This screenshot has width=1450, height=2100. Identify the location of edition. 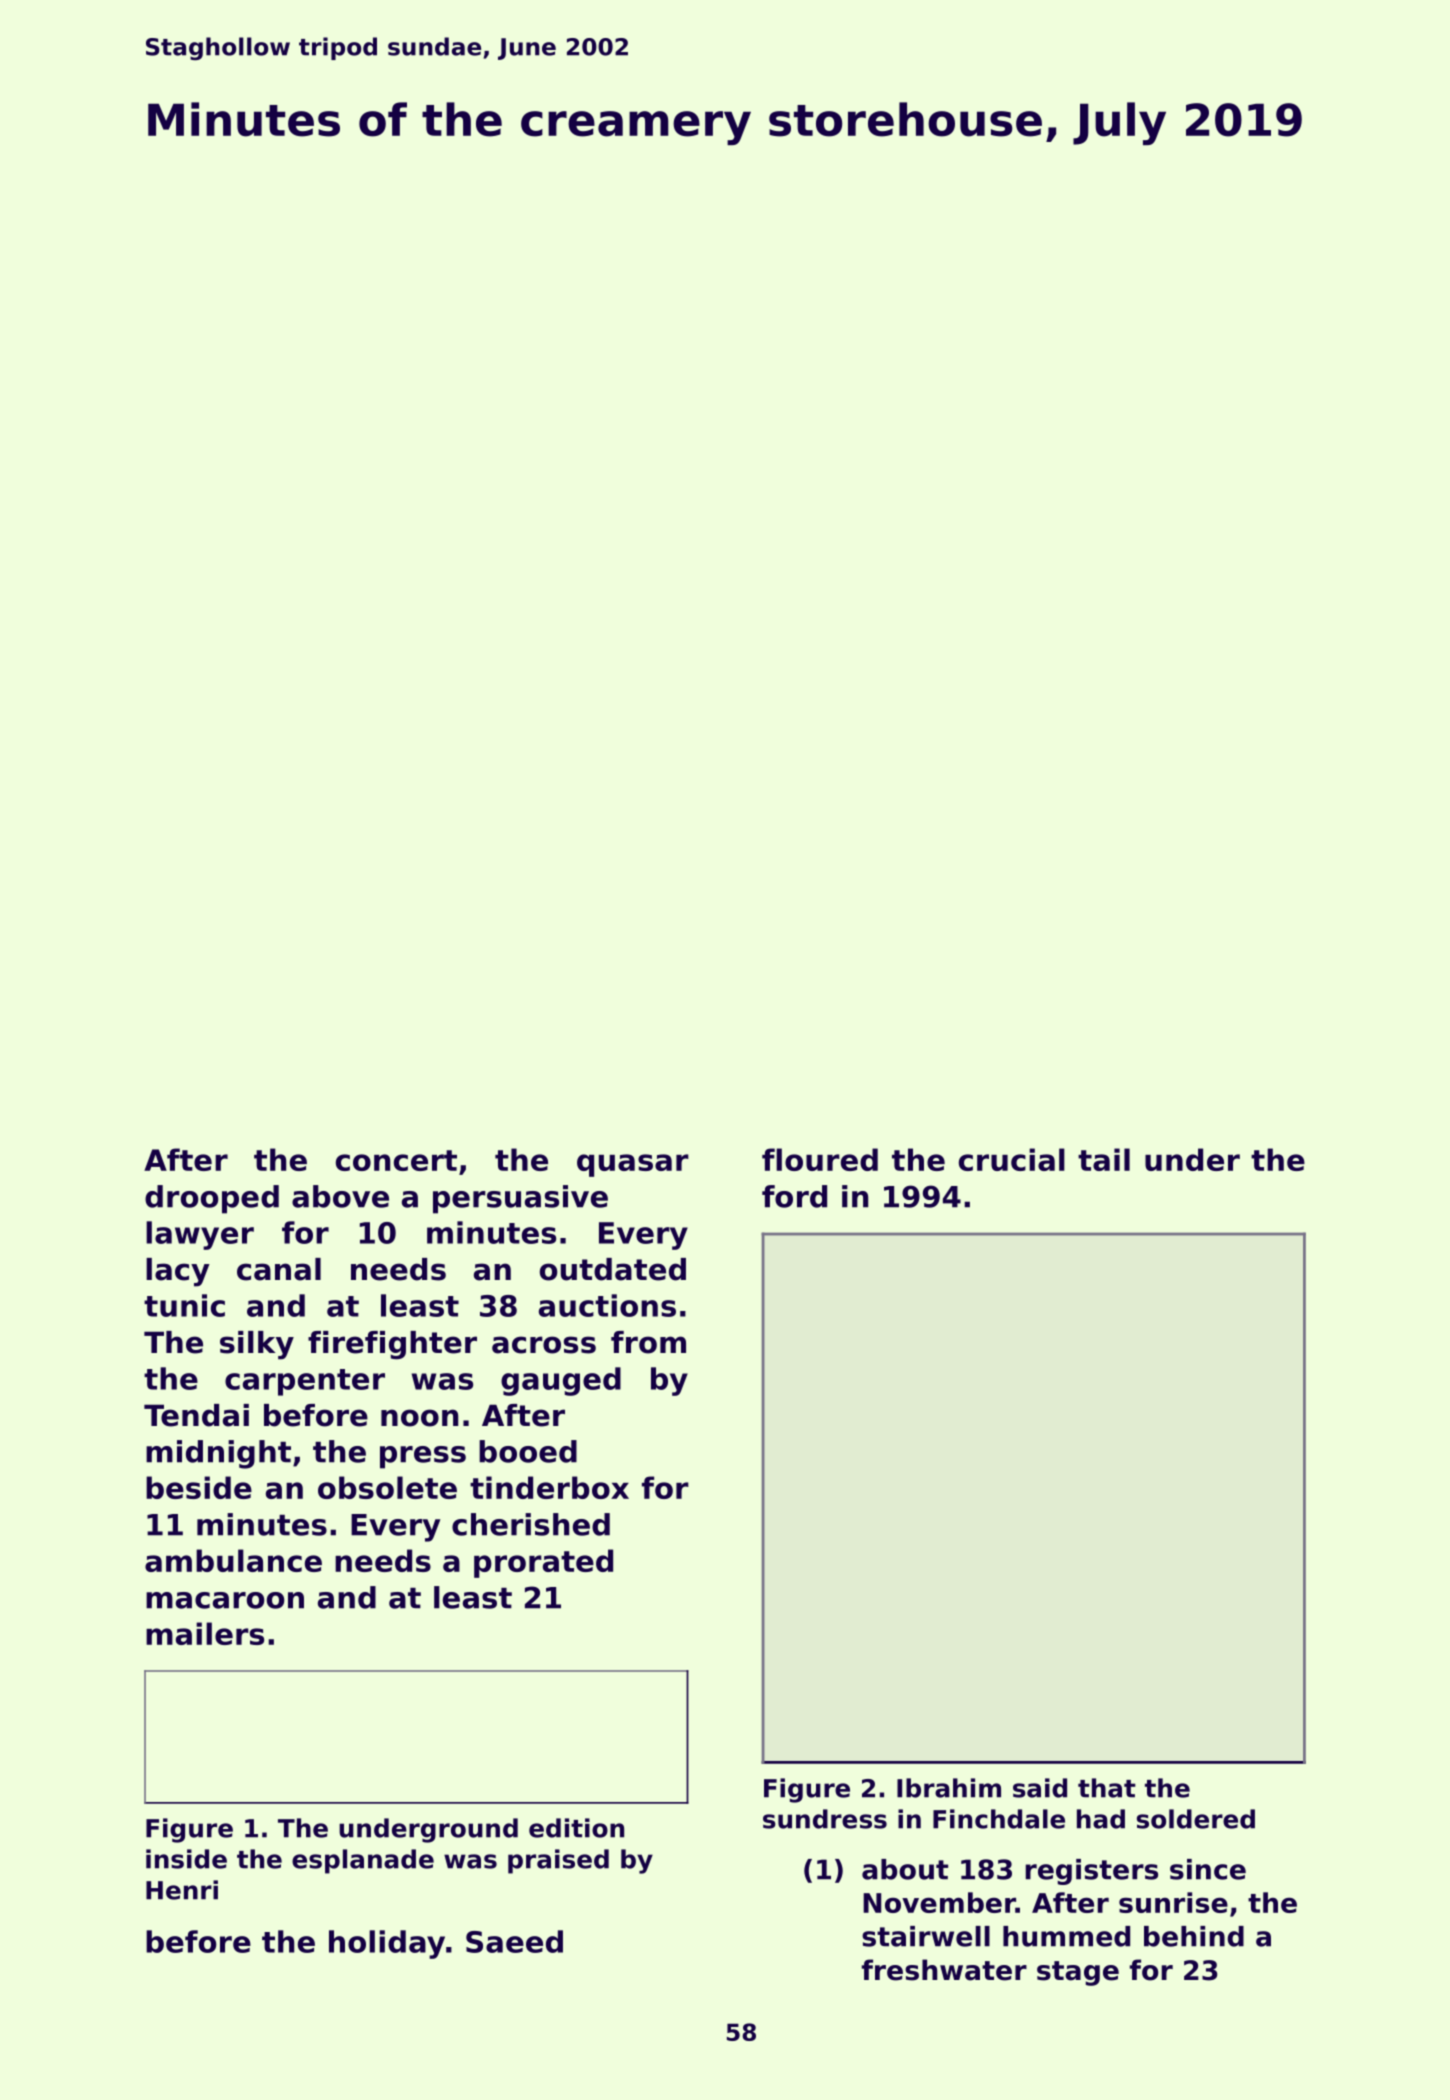
(576, 1828).
